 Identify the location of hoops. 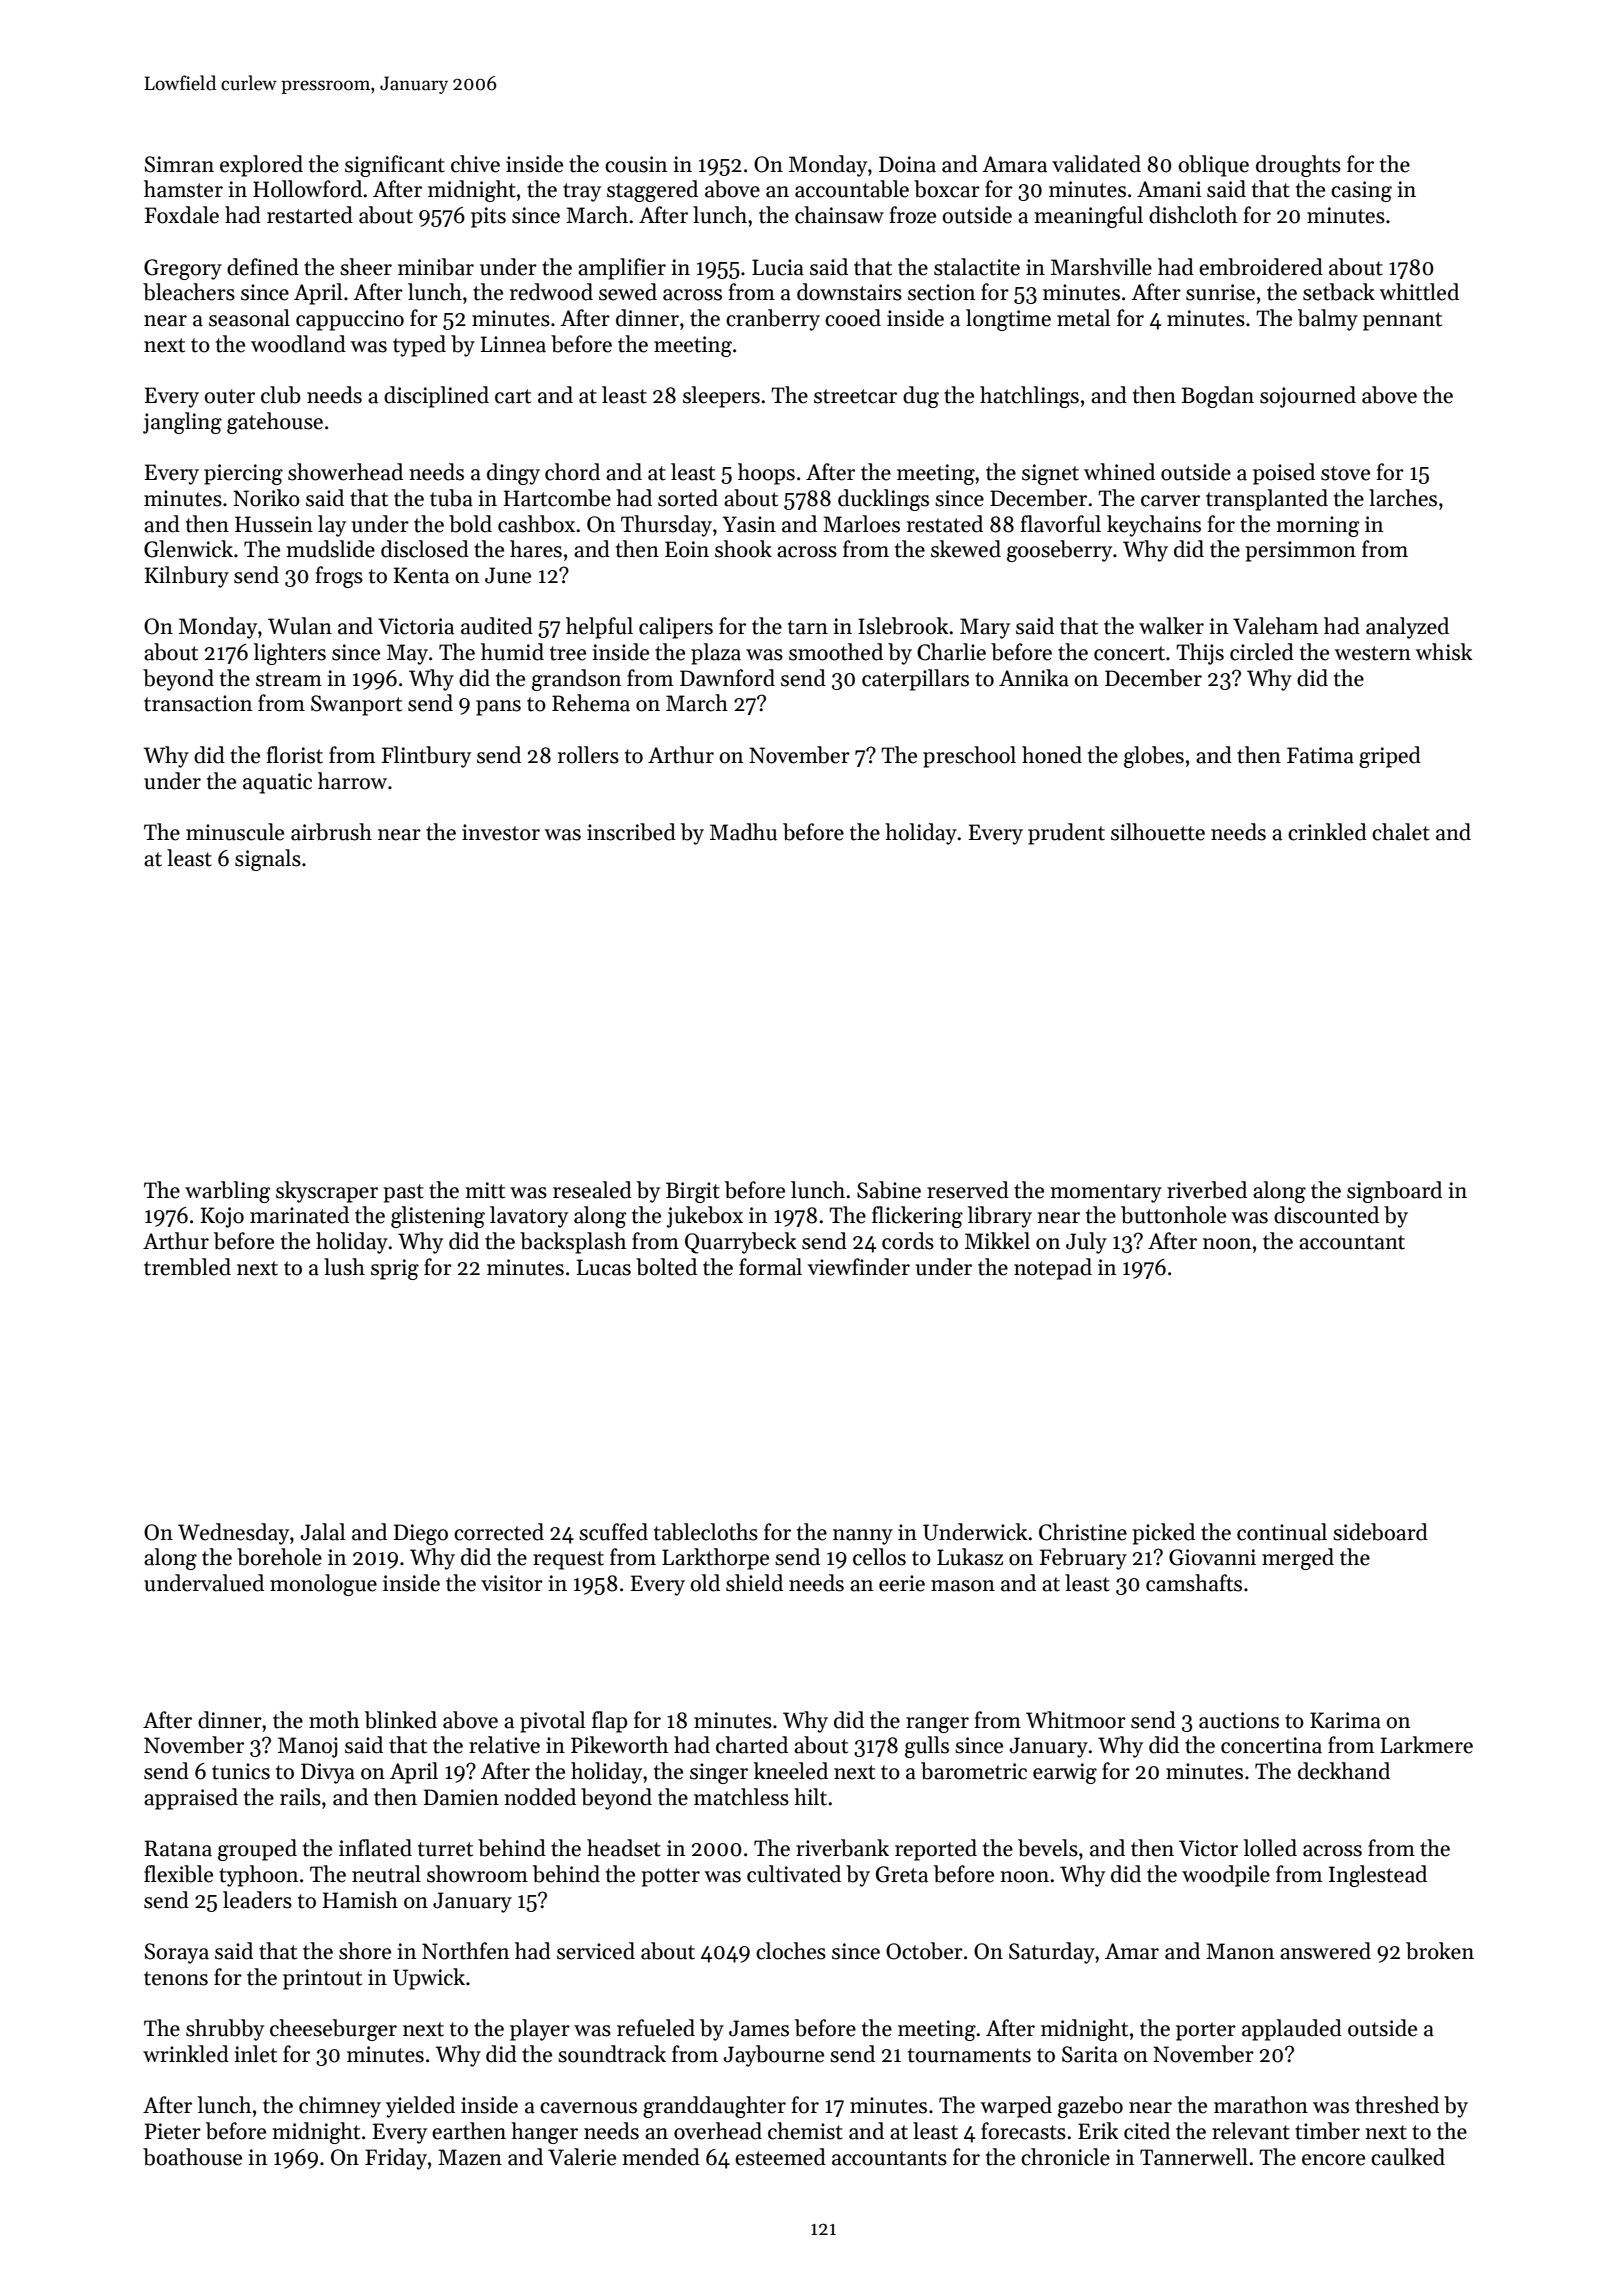
(766, 474).
